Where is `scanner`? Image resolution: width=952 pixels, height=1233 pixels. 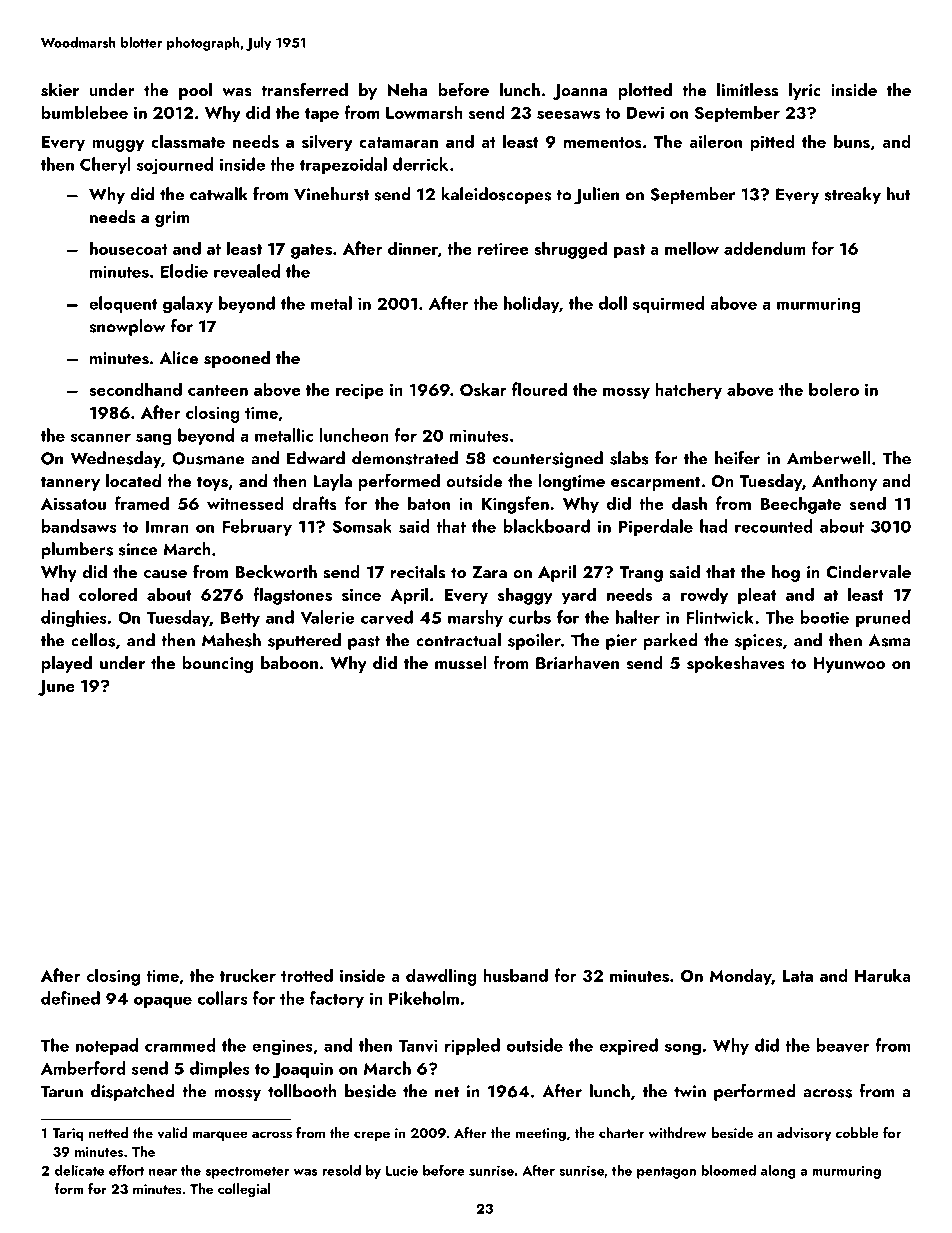
scanner is located at coordinates (101, 437).
